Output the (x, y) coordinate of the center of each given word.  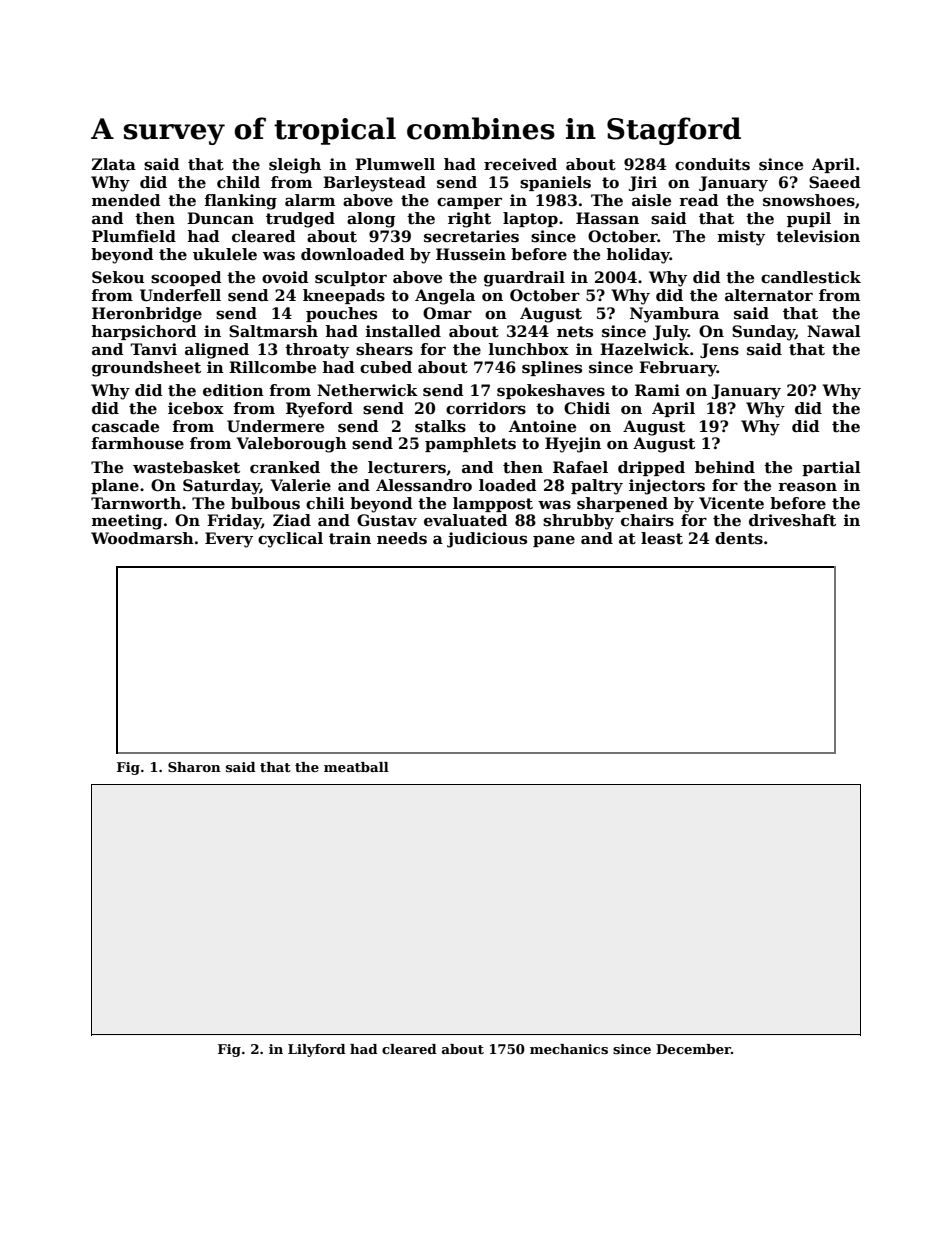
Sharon (194, 767)
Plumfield (134, 236)
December (693, 1049)
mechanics (569, 1049)
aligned (217, 351)
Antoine (542, 426)
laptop (530, 219)
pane (554, 541)
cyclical (290, 540)
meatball (356, 767)
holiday (638, 256)
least (662, 538)
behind (725, 467)
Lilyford (317, 1050)
